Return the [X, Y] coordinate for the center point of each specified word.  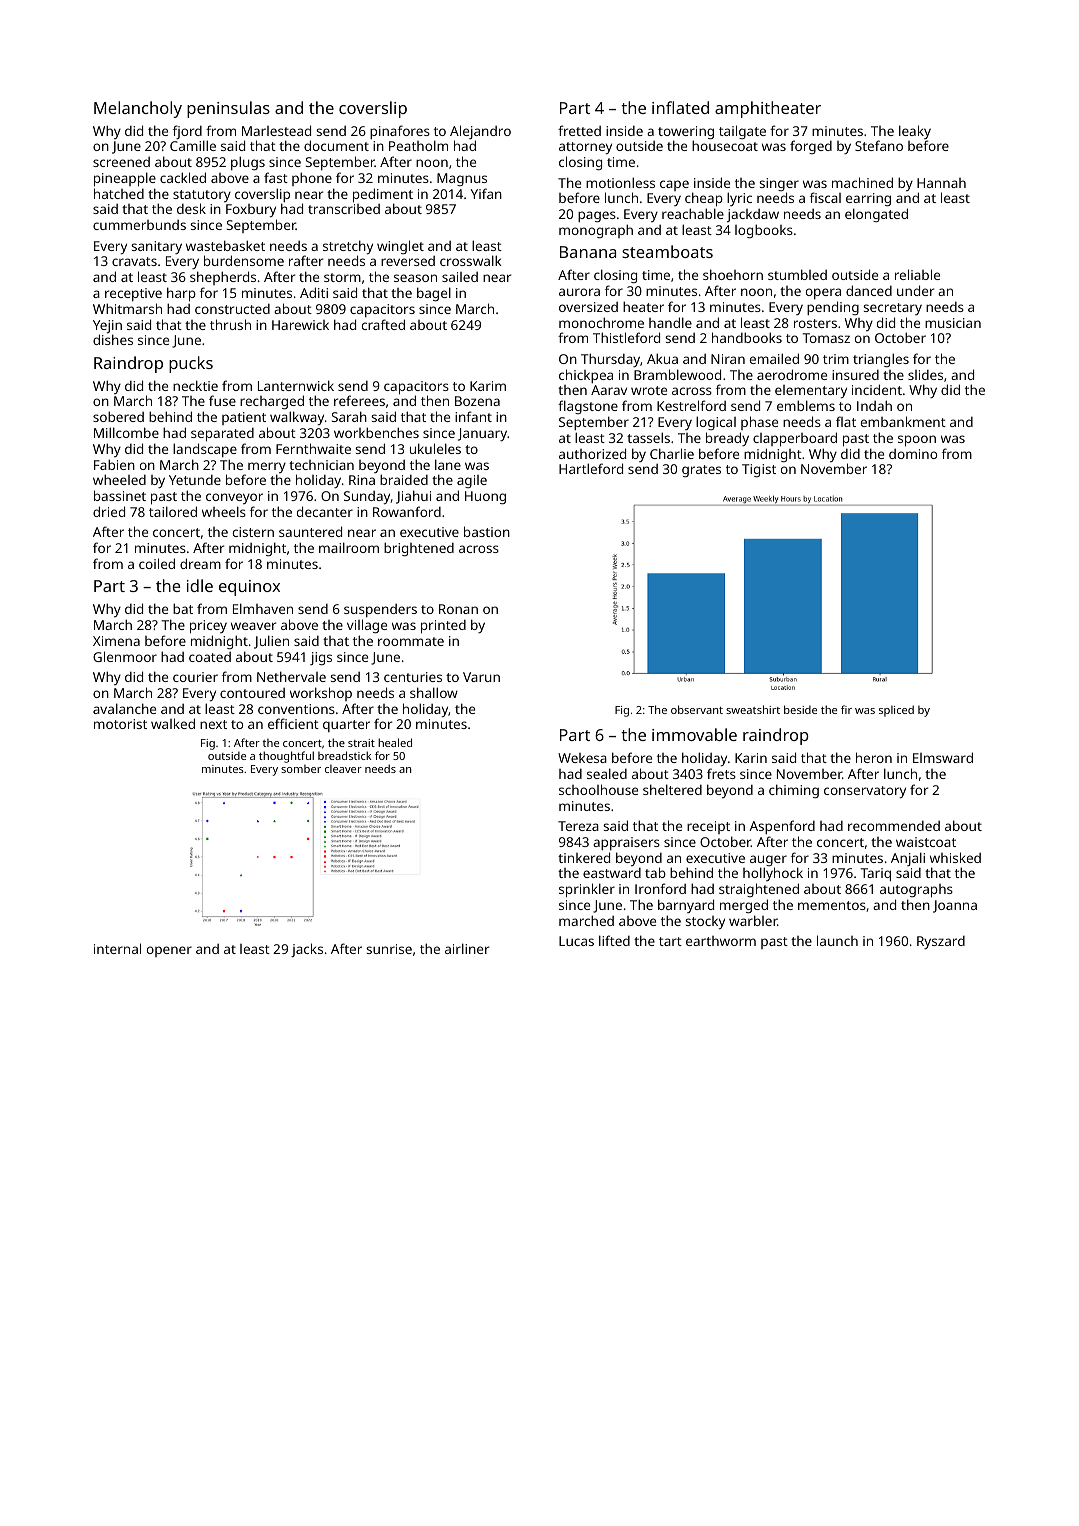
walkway [297, 418]
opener [169, 951]
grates [701, 471]
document [336, 145]
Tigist [759, 470]
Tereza [578, 826]
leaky [915, 132]
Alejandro [480, 132]
